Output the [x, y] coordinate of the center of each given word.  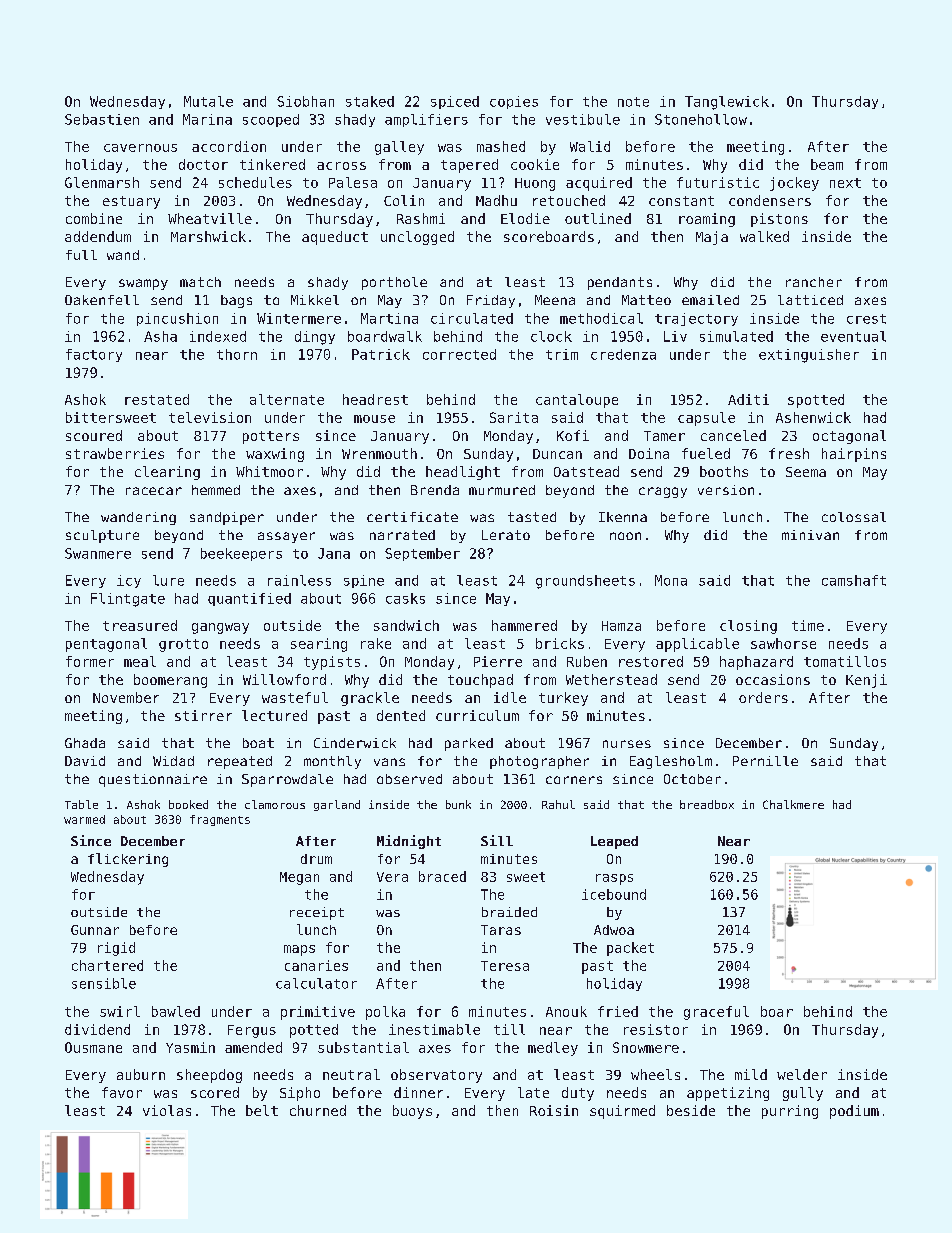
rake [376, 643]
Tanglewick [727, 103]
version [726, 490]
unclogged [417, 238]
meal [140, 661]
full [81, 255]
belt [262, 1110]
